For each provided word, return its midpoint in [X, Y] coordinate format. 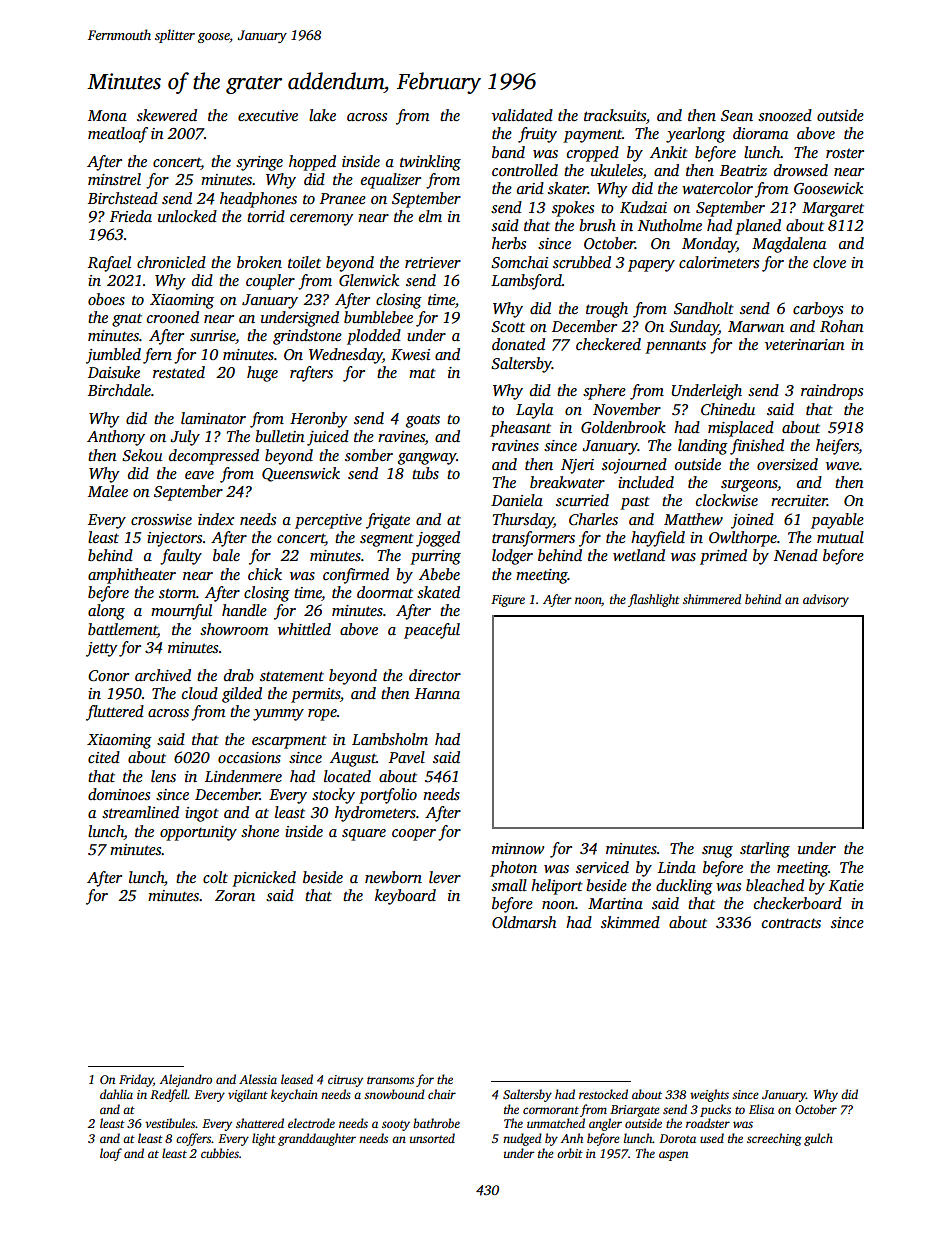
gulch [818, 1139]
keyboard [405, 897]
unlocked [187, 216]
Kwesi [410, 354]
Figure [508, 601]
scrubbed [582, 262]
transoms [390, 1080]
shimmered [712, 599]
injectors [174, 539]
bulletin [280, 436]
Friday [136, 1080]
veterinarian [805, 344]
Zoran [235, 895]
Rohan [842, 326]
